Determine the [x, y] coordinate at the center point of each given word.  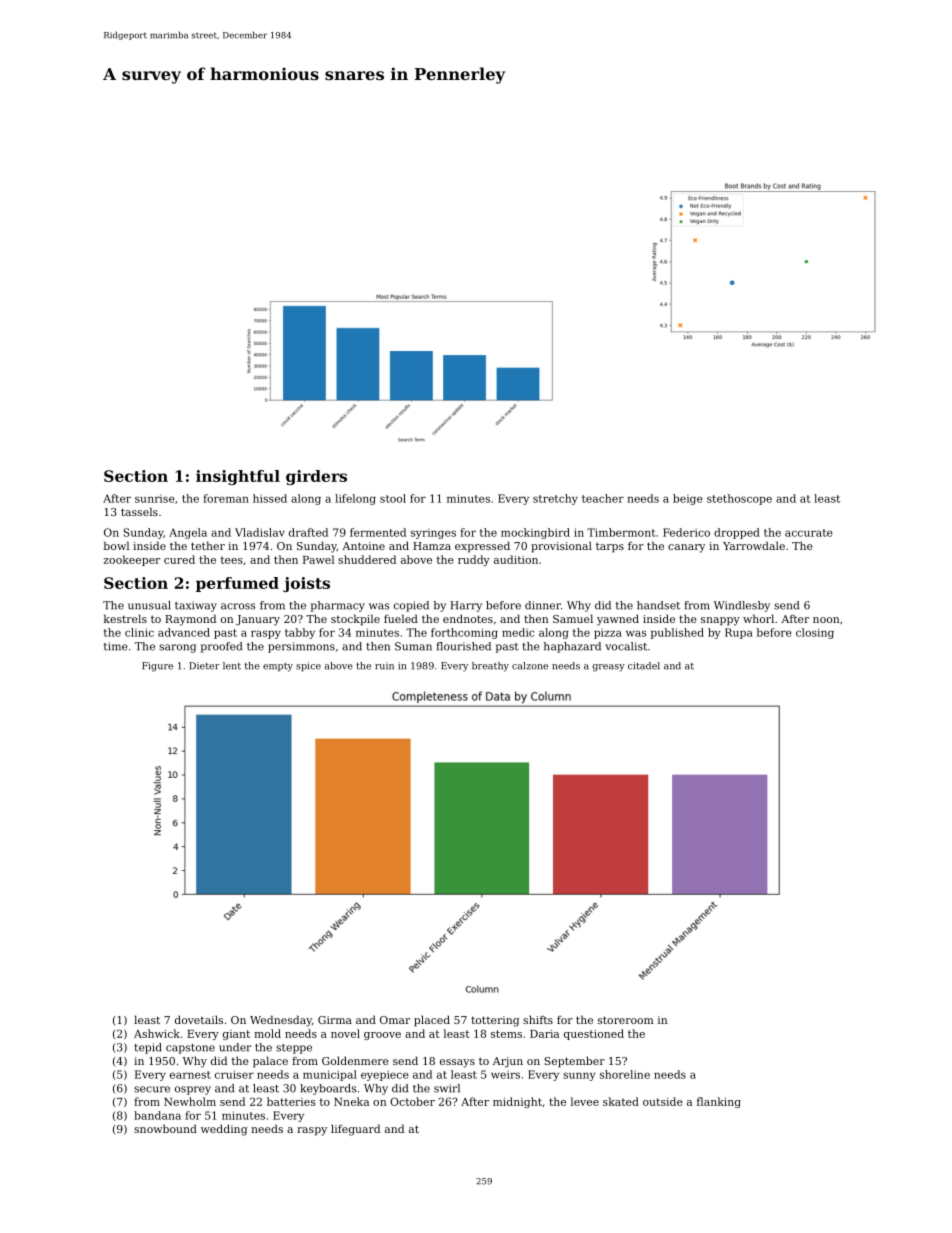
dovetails [199, 1019]
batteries [291, 1101]
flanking [719, 1102]
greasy [609, 668]
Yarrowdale [754, 545]
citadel [644, 666]
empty [278, 667]
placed [432, 1021]
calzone [530, 666]
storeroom [626, 1020]
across [238, 606]
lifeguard [355, 1130]
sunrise [155, 499]
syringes [433, 534]
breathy [490, 667]
